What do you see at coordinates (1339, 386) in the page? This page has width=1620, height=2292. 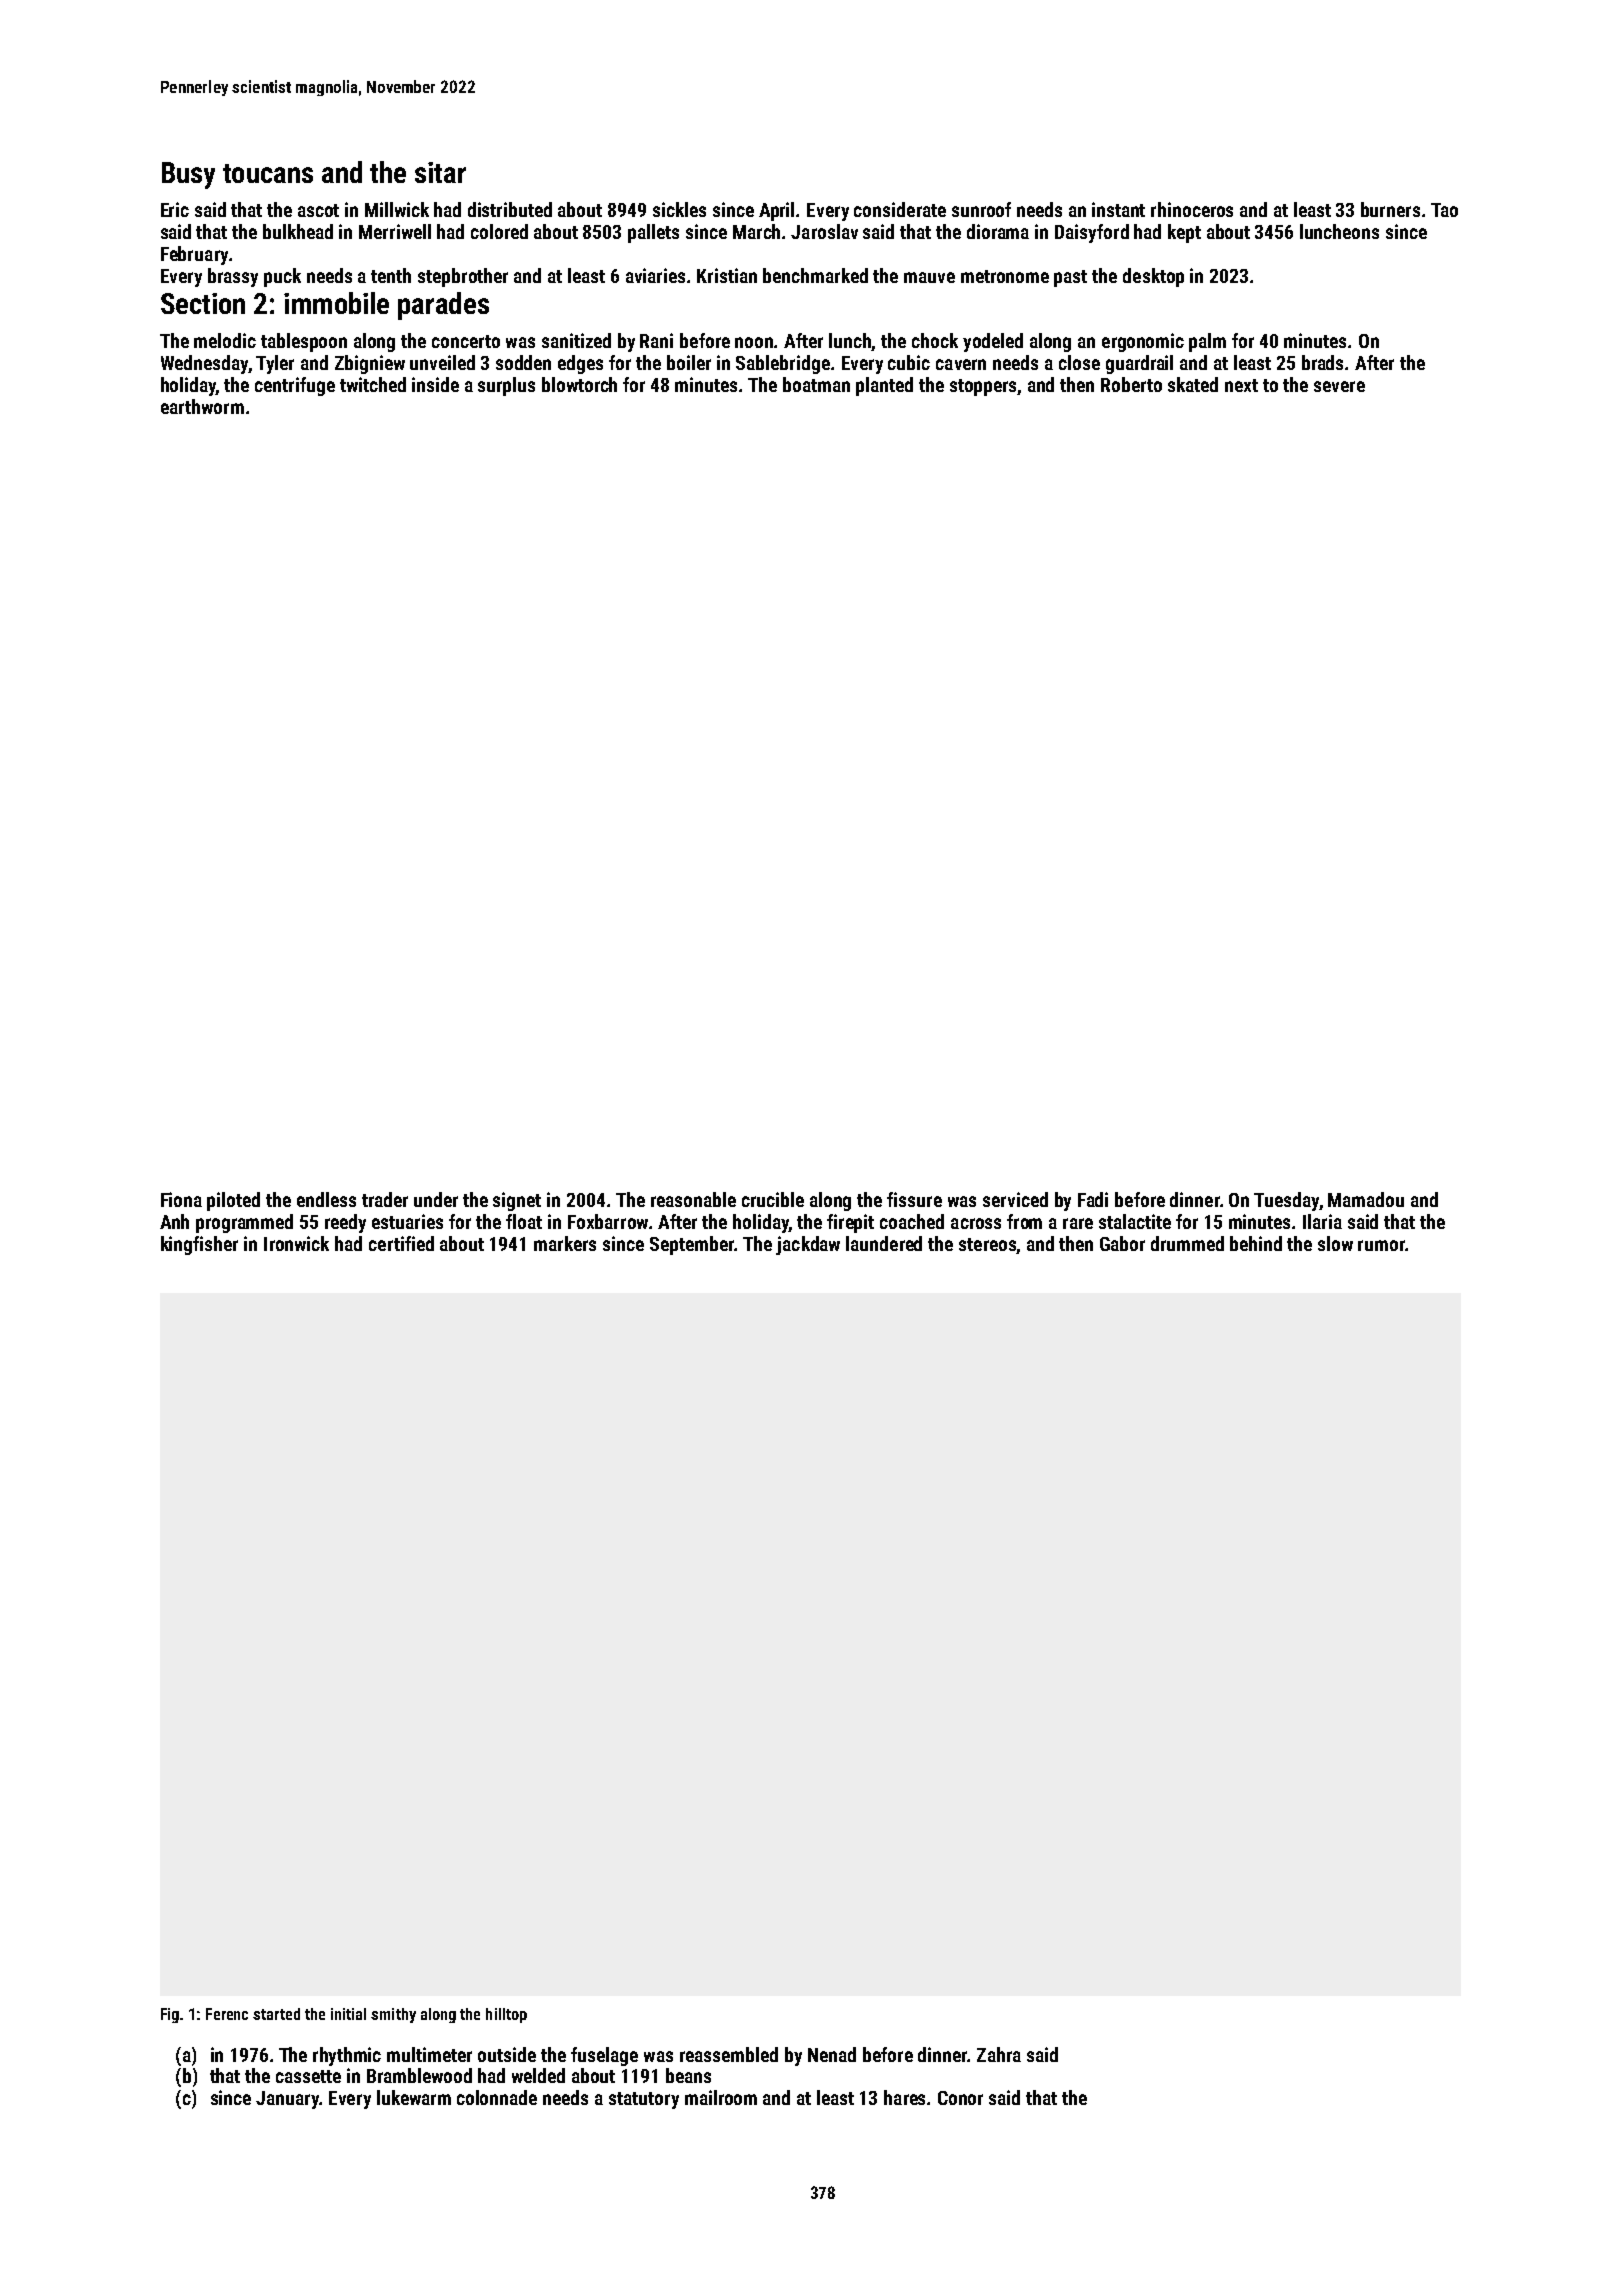 I see `severe` at bounding box center [1339, 386].
